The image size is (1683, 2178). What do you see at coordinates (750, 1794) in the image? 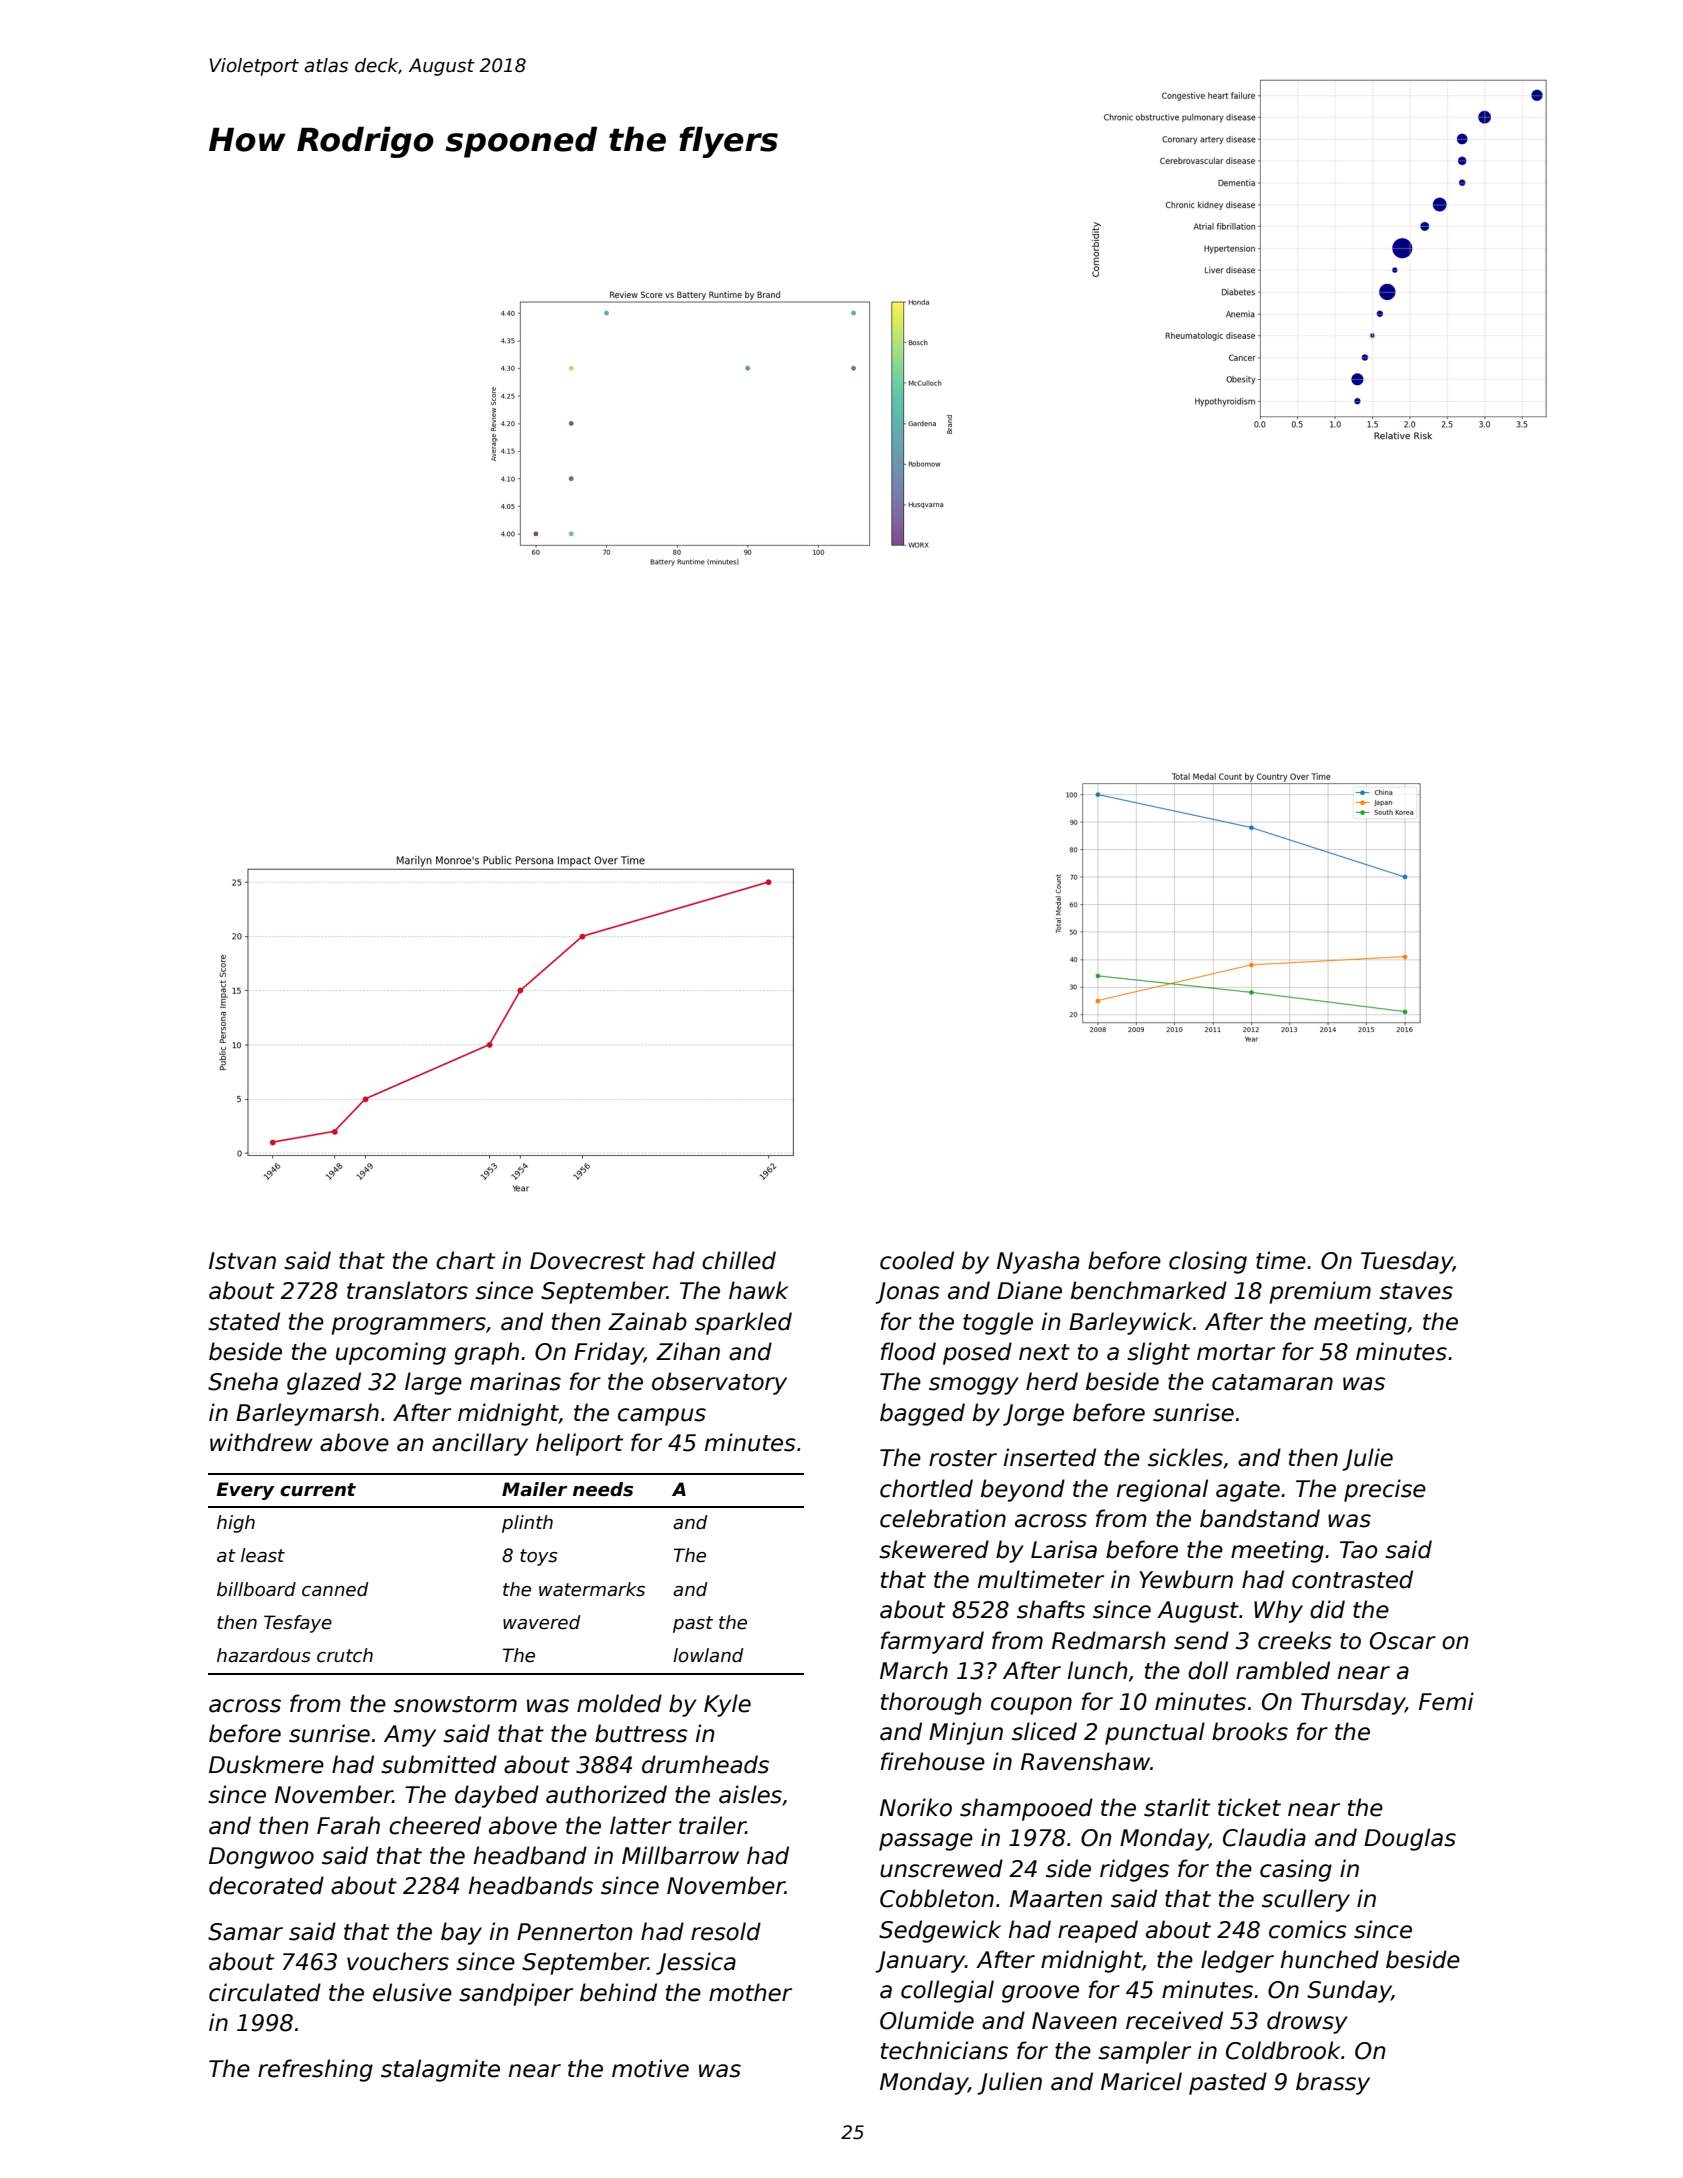
I see `aisles` at bounding box center [750, 1794].
